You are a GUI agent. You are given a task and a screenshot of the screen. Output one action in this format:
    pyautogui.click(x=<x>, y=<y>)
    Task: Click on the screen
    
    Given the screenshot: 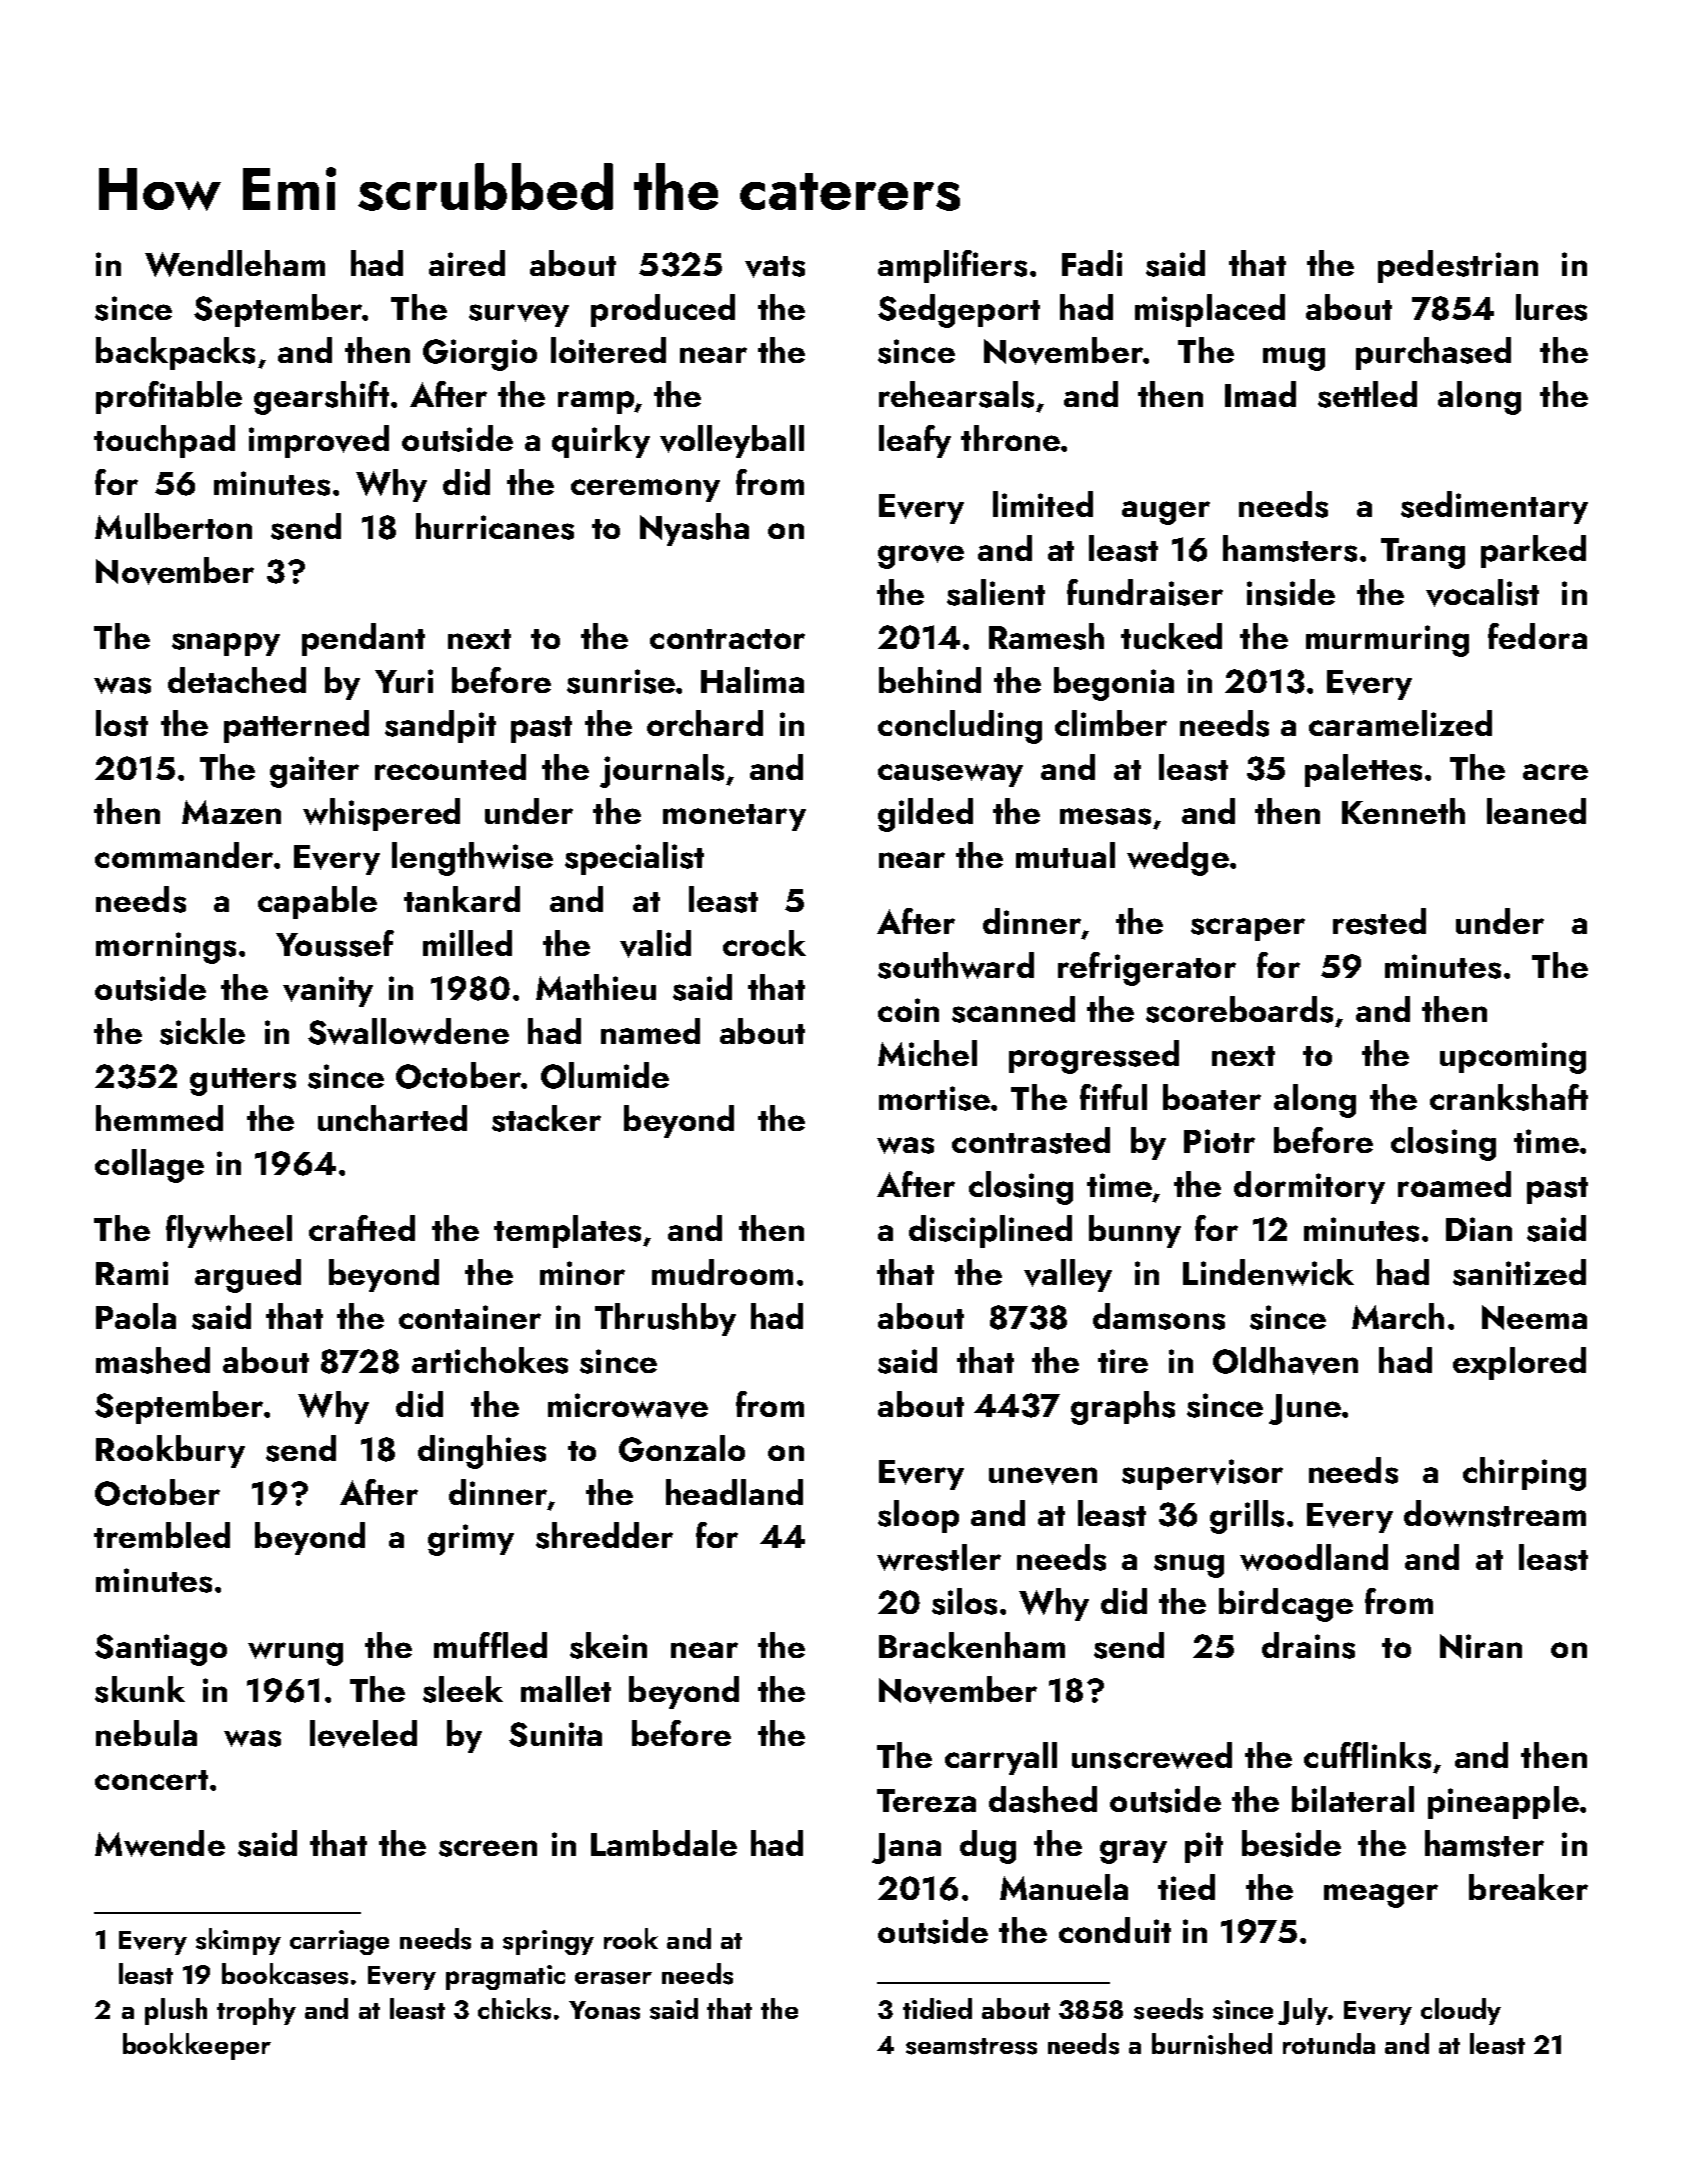 What is the action you would take?
    pyautogui.click(x=488, y=1848)
